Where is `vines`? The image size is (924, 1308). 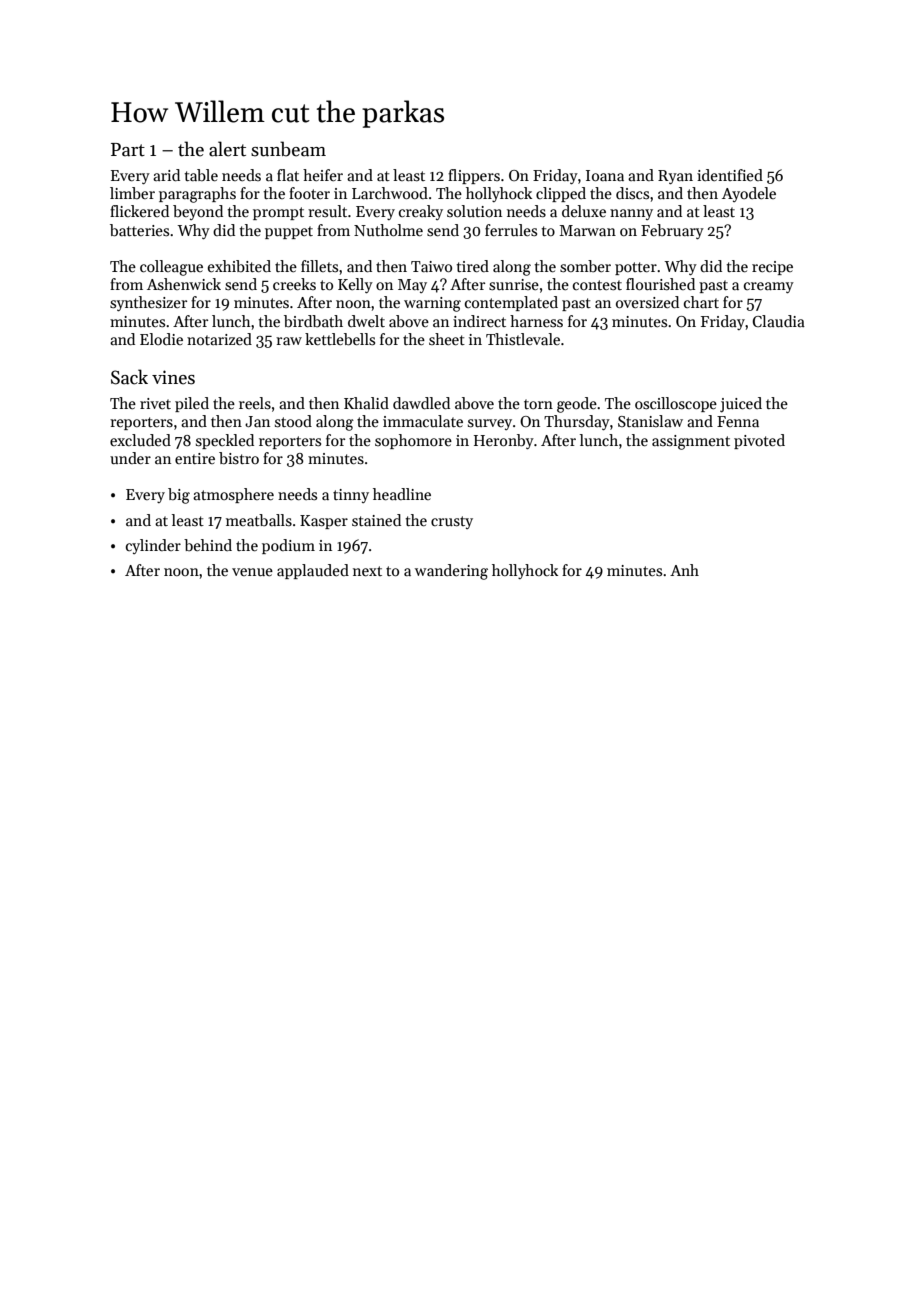
vines is located at coordinates (173, 377).
